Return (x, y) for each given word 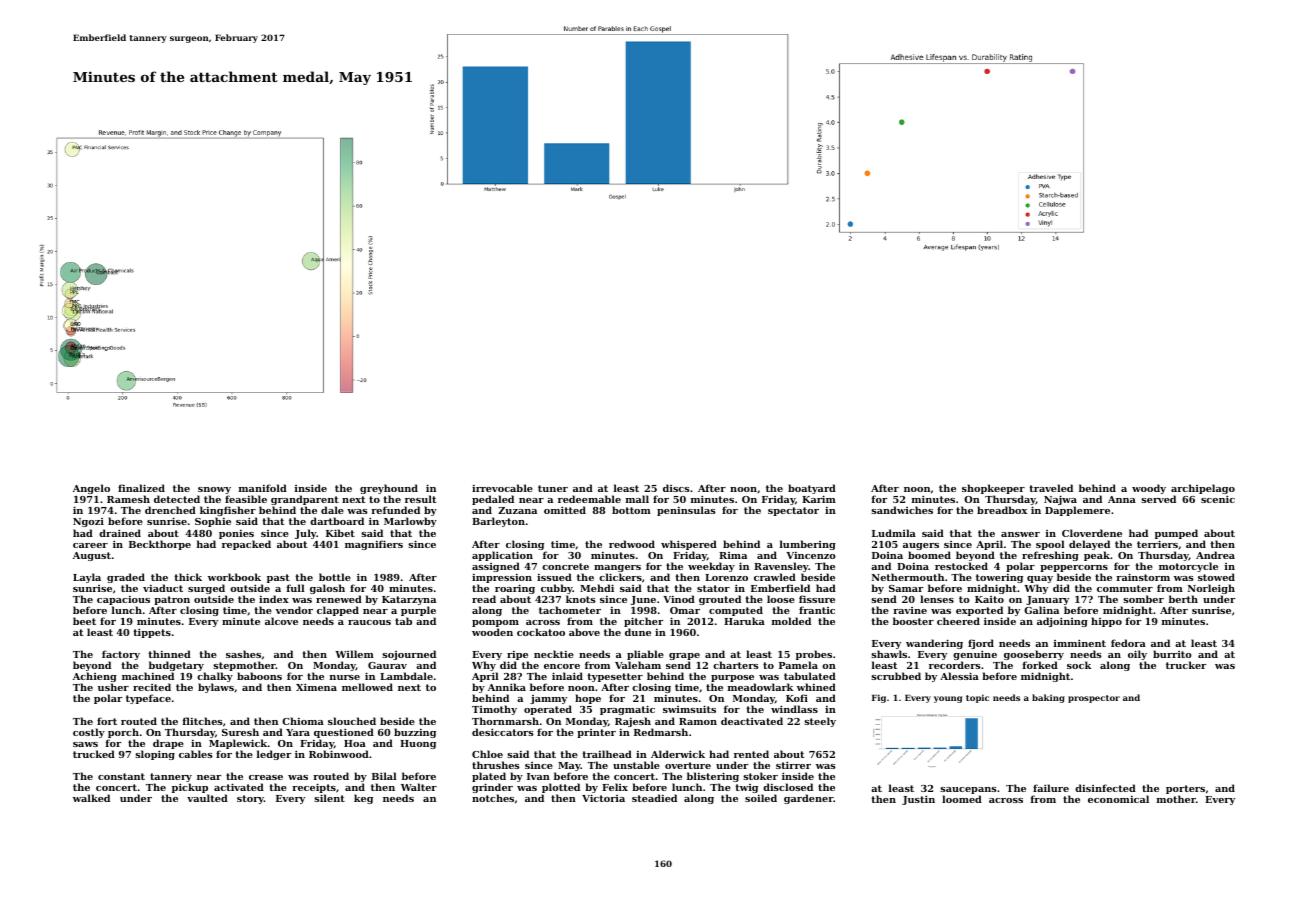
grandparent (305, 501)
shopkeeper (993, 490)
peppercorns (1074, 568)
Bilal (384, 776)
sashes (243, 654)
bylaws (216, 688)
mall (637, 499)
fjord (981, 645)
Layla (87, 578)
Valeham (638, 665)
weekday (711, 567)
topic (977, 698)
